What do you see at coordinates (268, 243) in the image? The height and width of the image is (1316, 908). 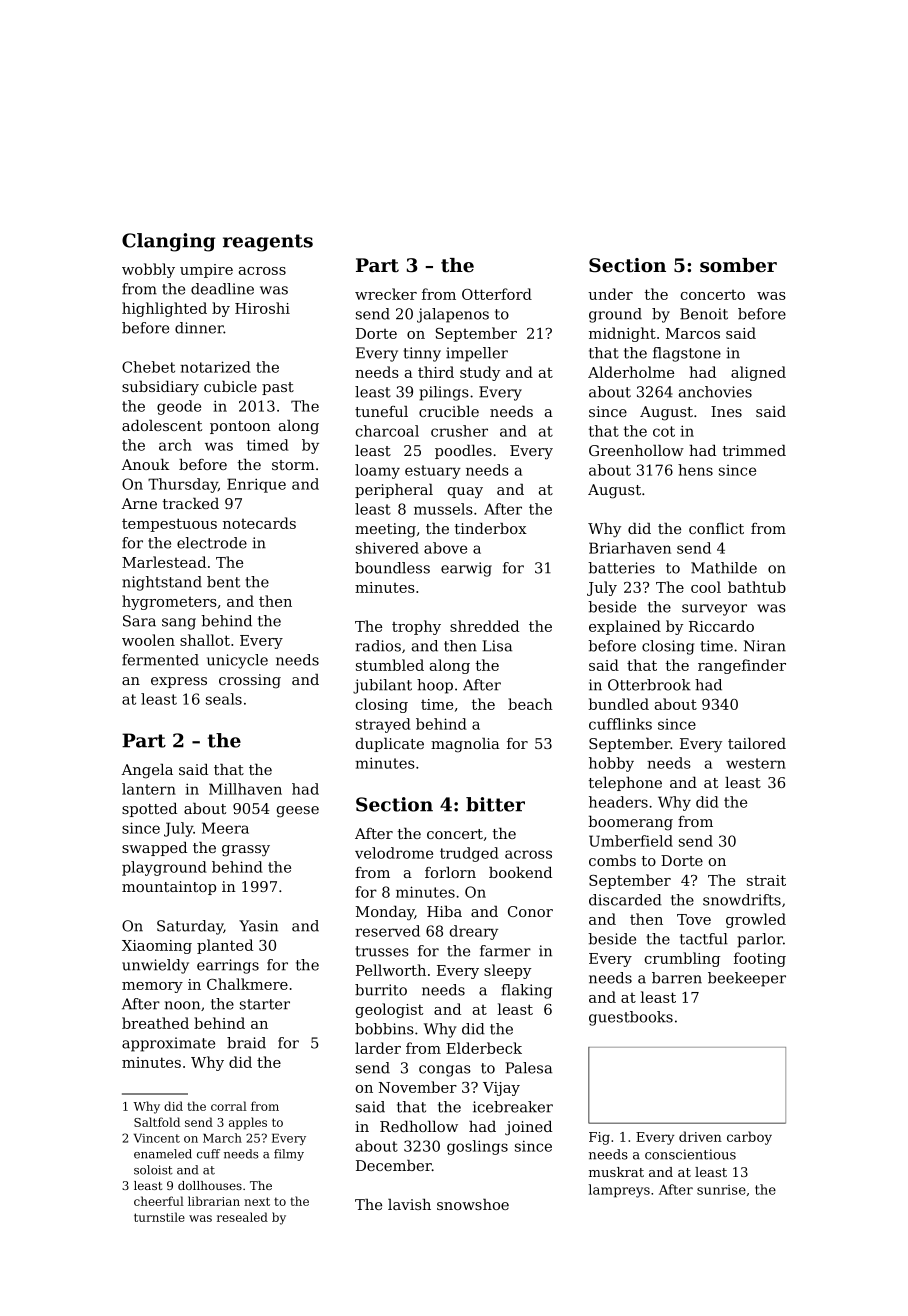 I see `reagents` at bounding box center [268, 243].
